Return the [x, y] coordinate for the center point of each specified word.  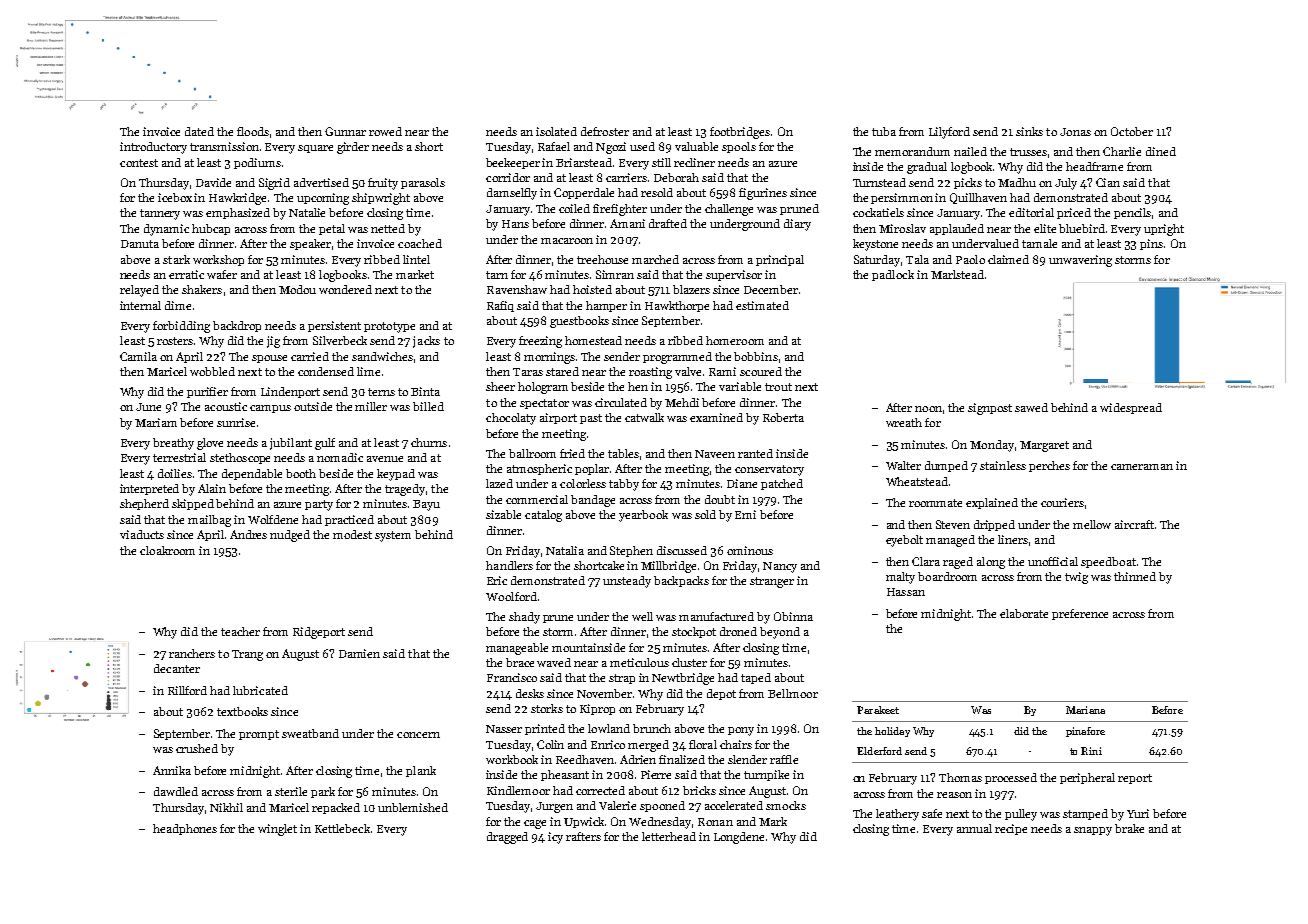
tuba [884, 131]
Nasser [504, 729]
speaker [310, 244]
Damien [359, 653]
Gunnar [345, 131]
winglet [277, 830]
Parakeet [878, 710]
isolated [556, 131]
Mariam [156, 422]
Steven [953, 524]
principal [780, 260]
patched [782, 484]
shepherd [144, 504]
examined [716, 417]
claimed [1008, 259]
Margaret [1044, 446]
